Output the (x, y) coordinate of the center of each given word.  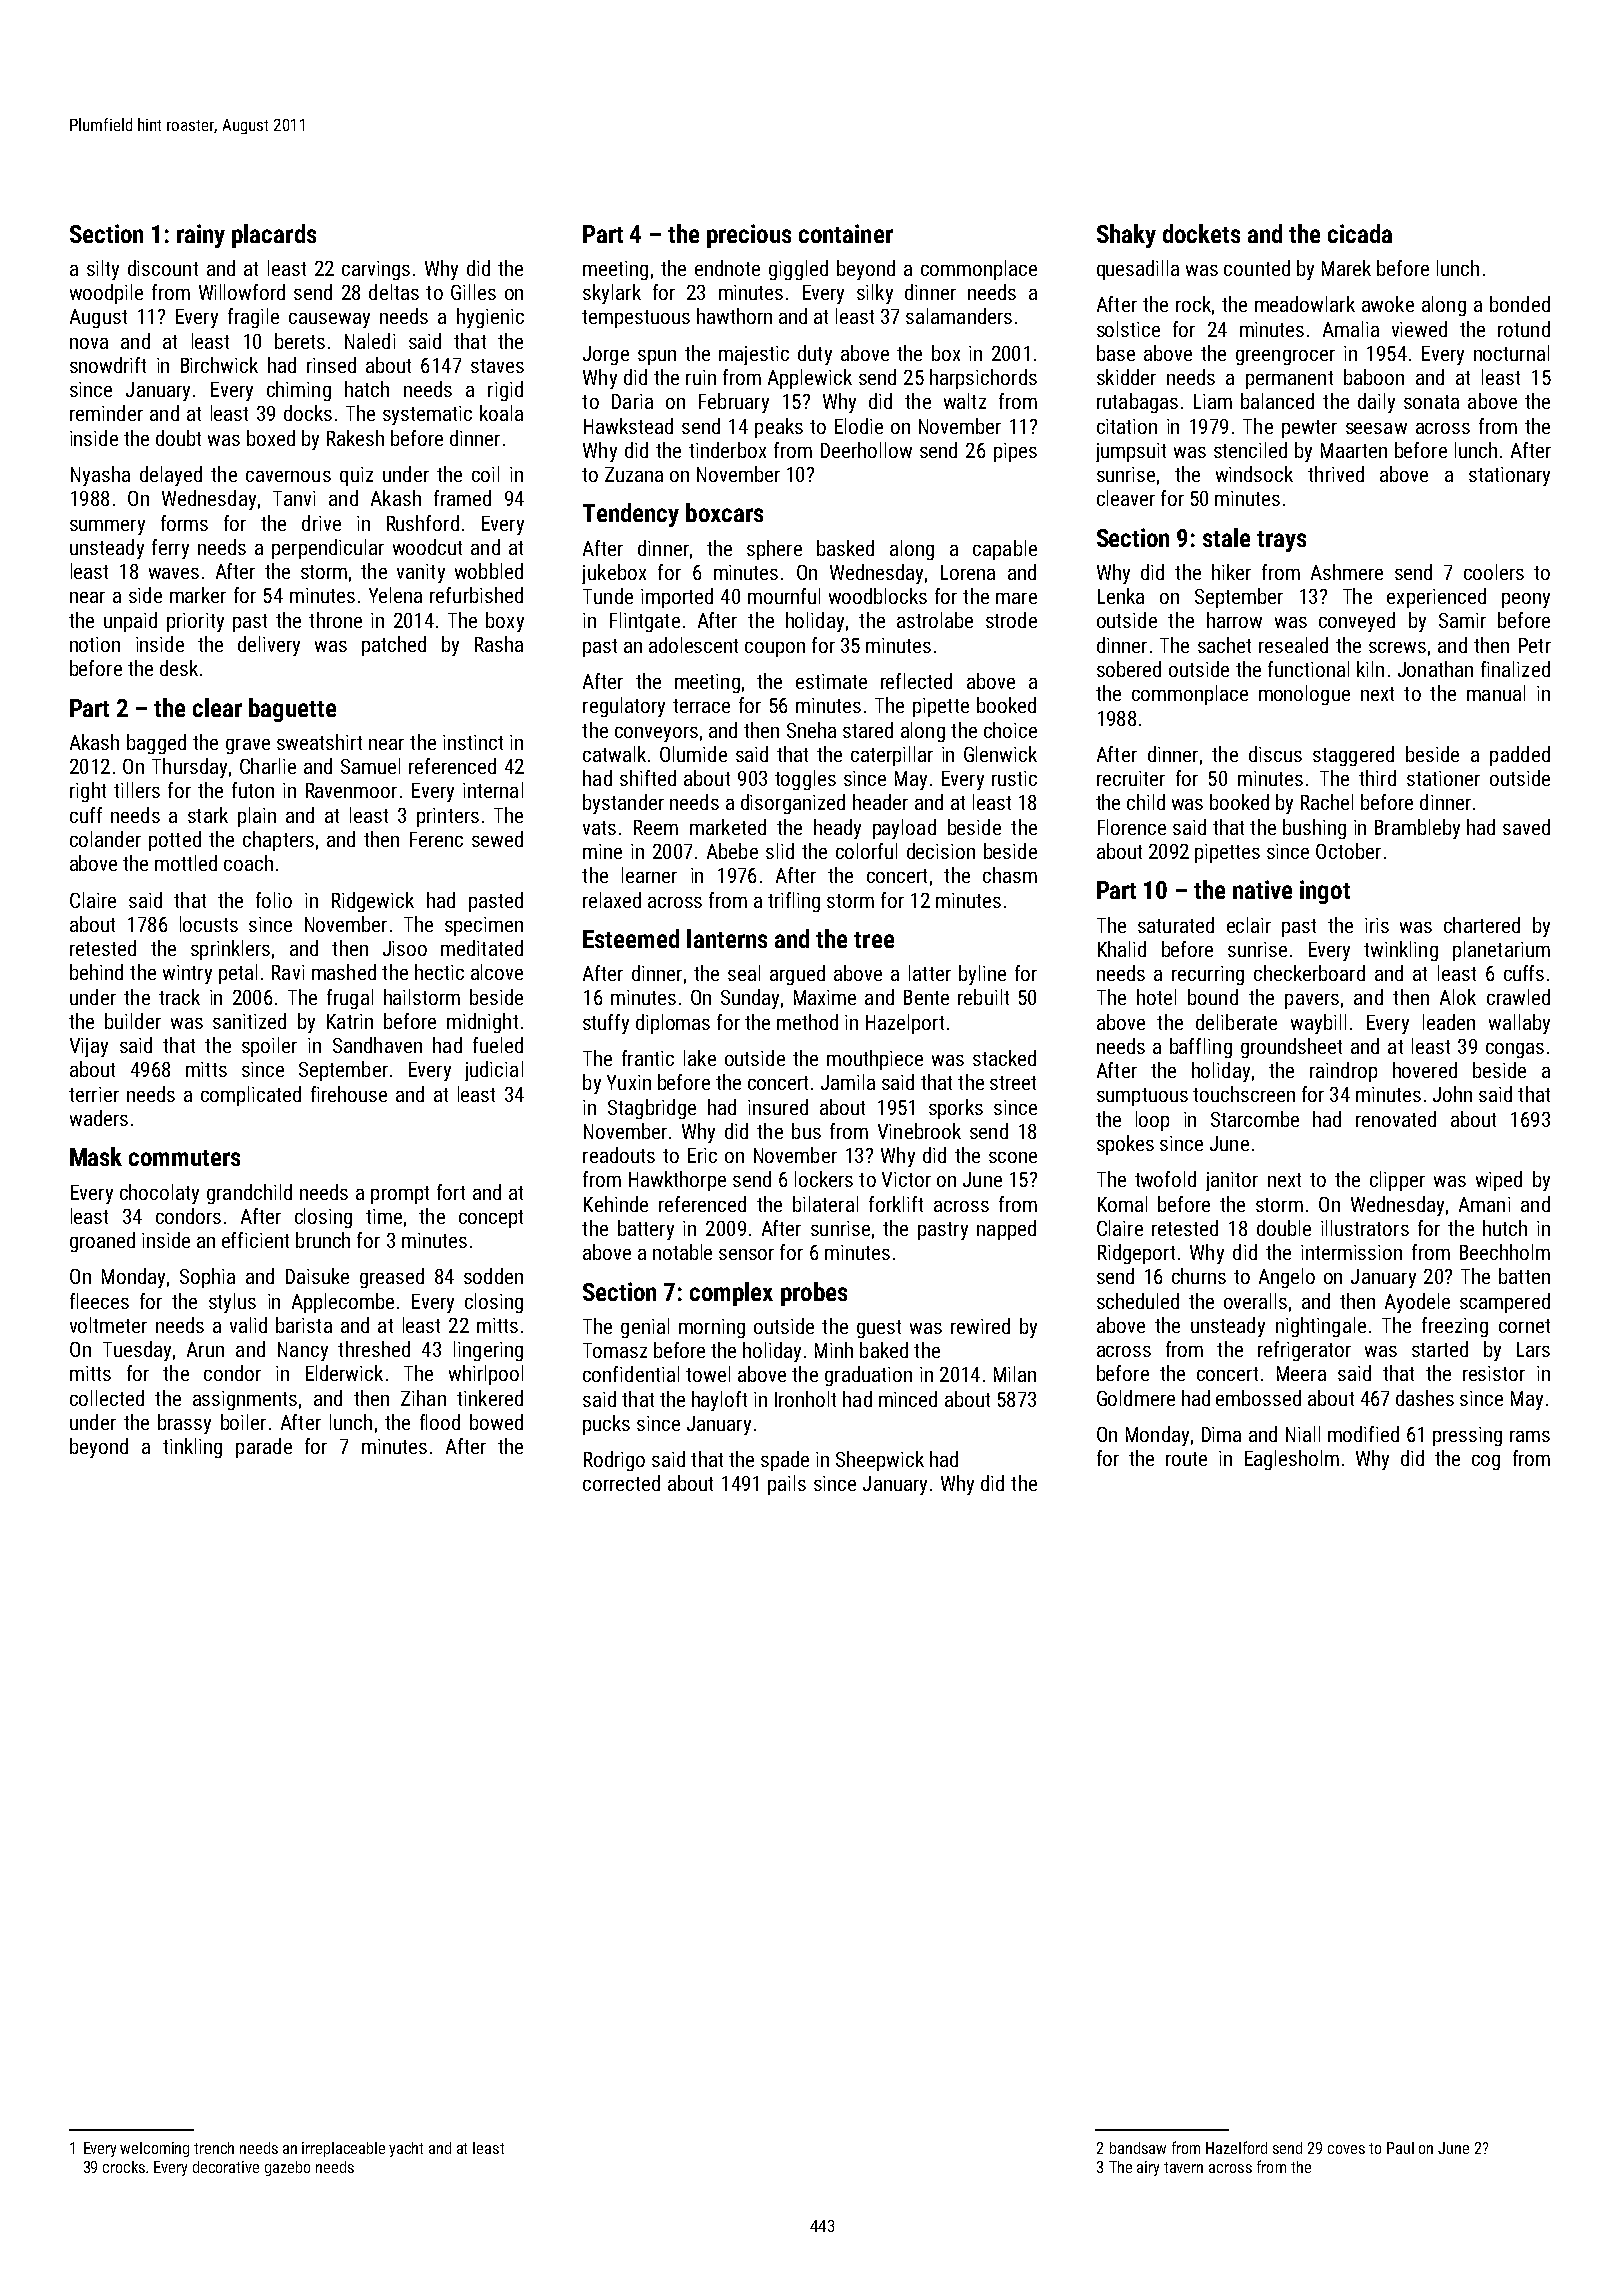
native (1262, 889)
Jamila (848, 1082)
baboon (1374, 377)
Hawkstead (628, 426)
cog (1486, 1462)
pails (787, 1485)
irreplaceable (343, 2149)
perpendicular (328, 549)
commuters (184, 1158)
